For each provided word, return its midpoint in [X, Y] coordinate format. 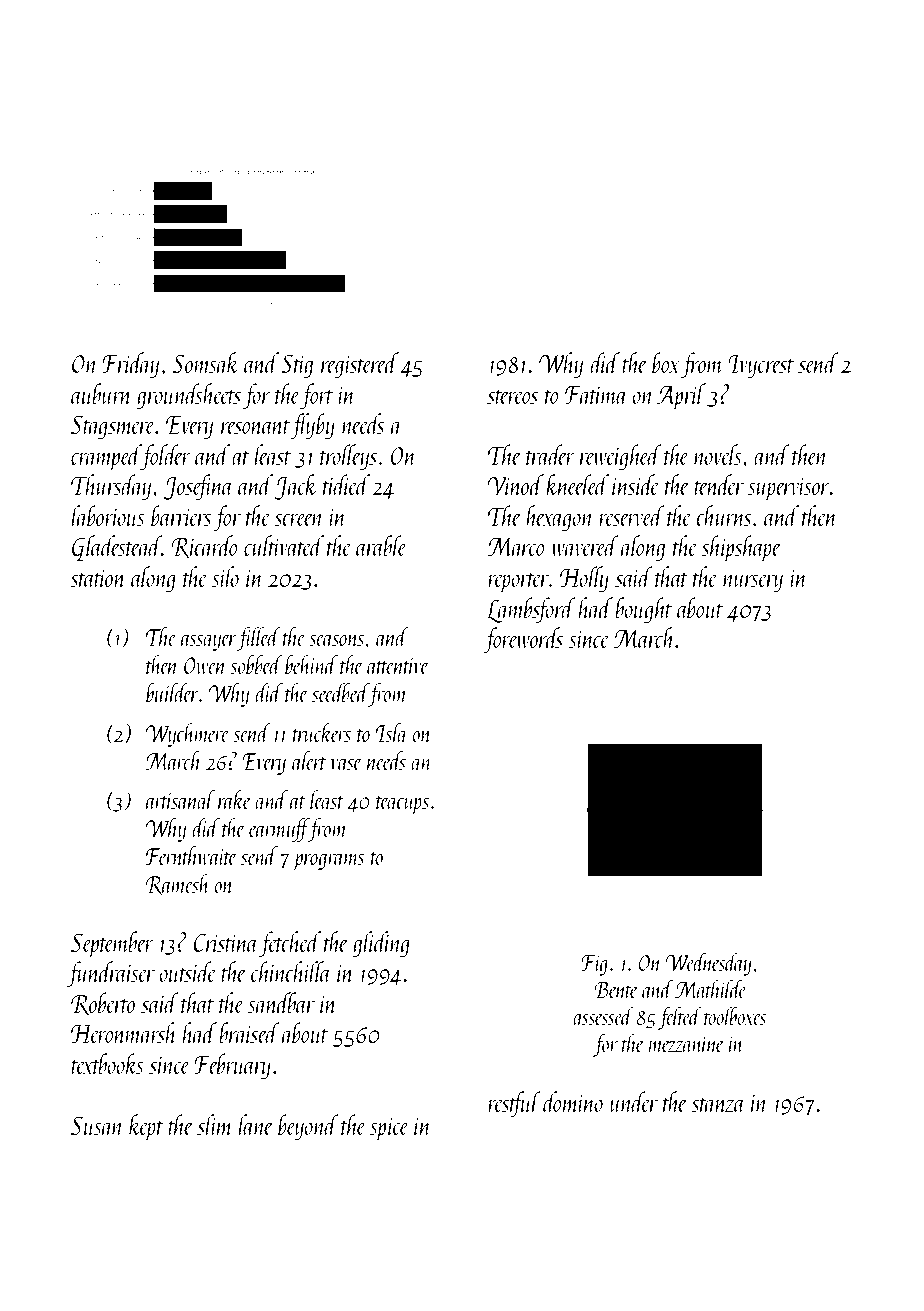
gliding [381, 944]
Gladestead [117, 548]
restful [514, 1104]
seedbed [340, 692]
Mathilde [711, 988]
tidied [346, 484]
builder [172, 692]
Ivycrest [761, 366]
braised [249, 1032]
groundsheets [189, 396]
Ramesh [178, 884]
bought [643, 610]
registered [360, 365]
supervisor [789, 489]
